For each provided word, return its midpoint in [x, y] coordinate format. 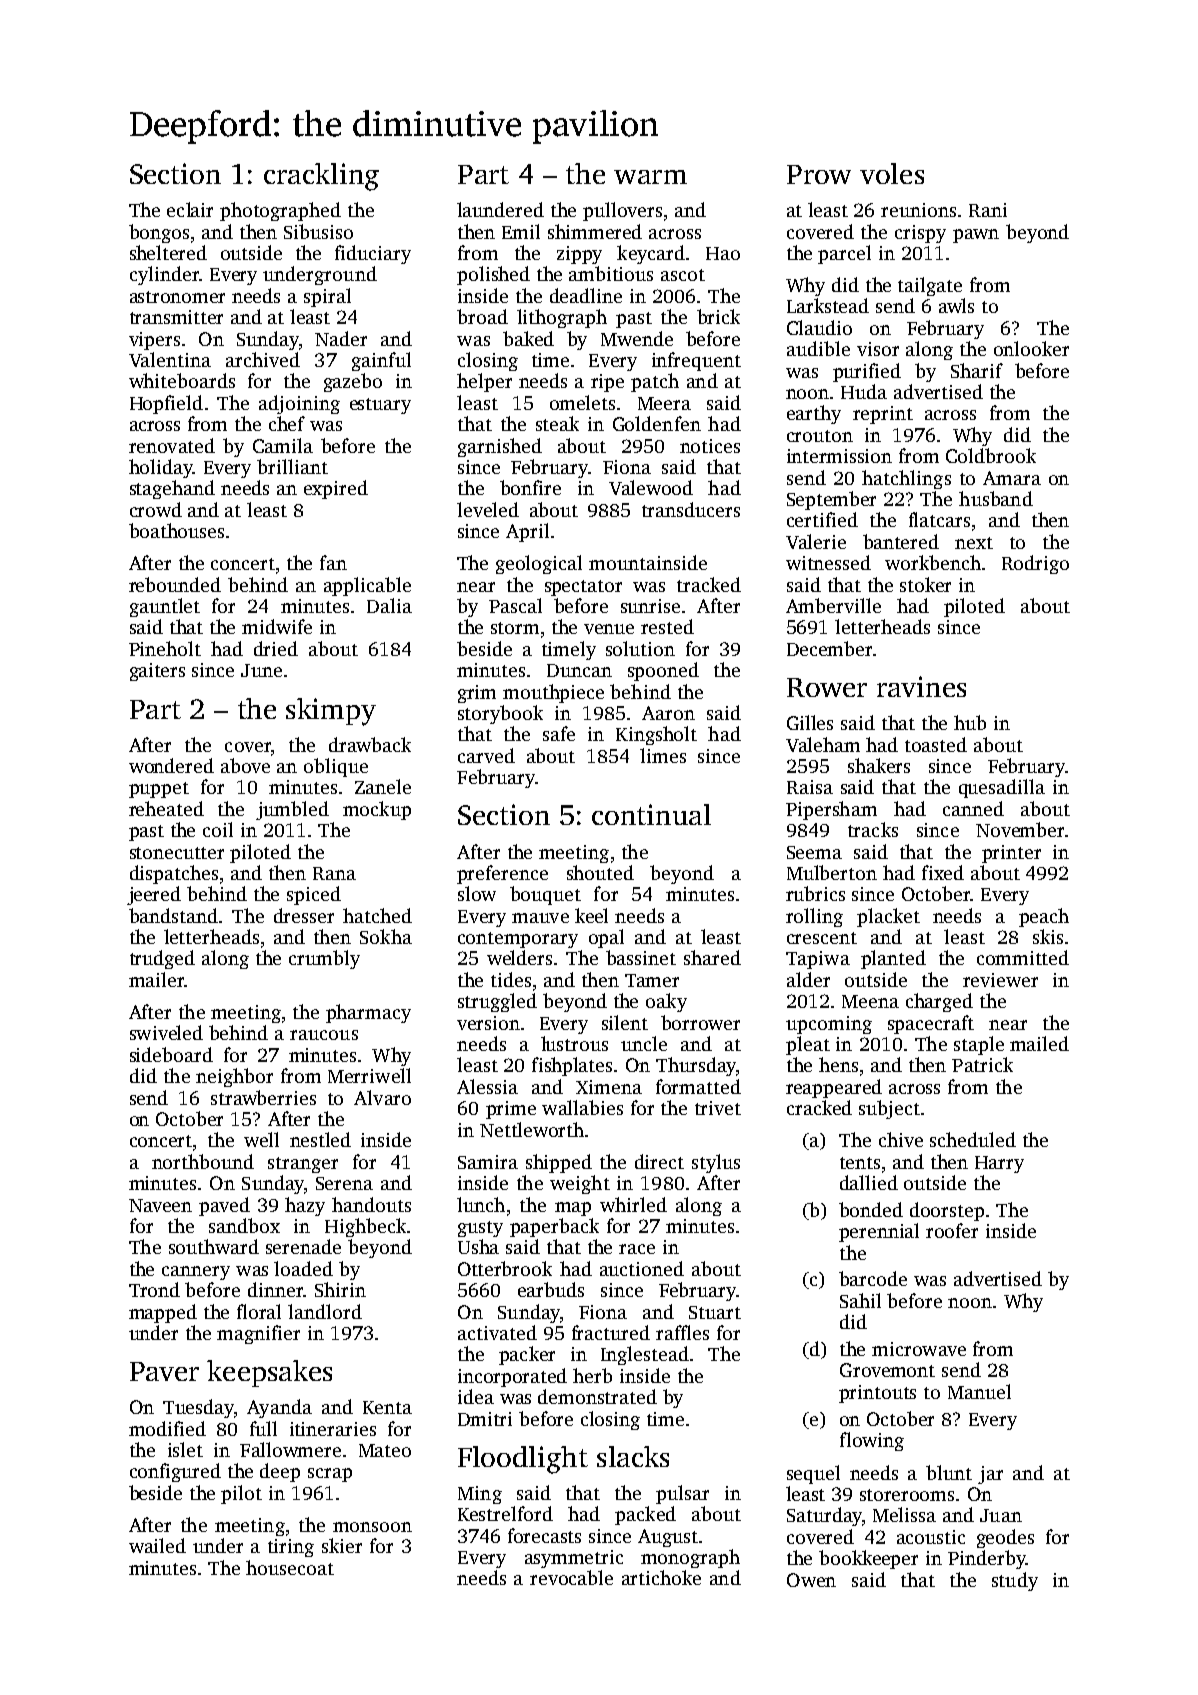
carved [486, 755]
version [488, 1023]
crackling [321, 177]
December [829, 648]
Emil [521, 231]
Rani [988, 210]
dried [276, 648]
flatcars [939, 519]
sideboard [171, 1054]
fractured [611, 1332]
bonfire [530, 487]
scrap [330, 1475]
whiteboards [182, 380]
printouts [877, 1394]
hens [838, 1064]
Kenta [387, 1407]
